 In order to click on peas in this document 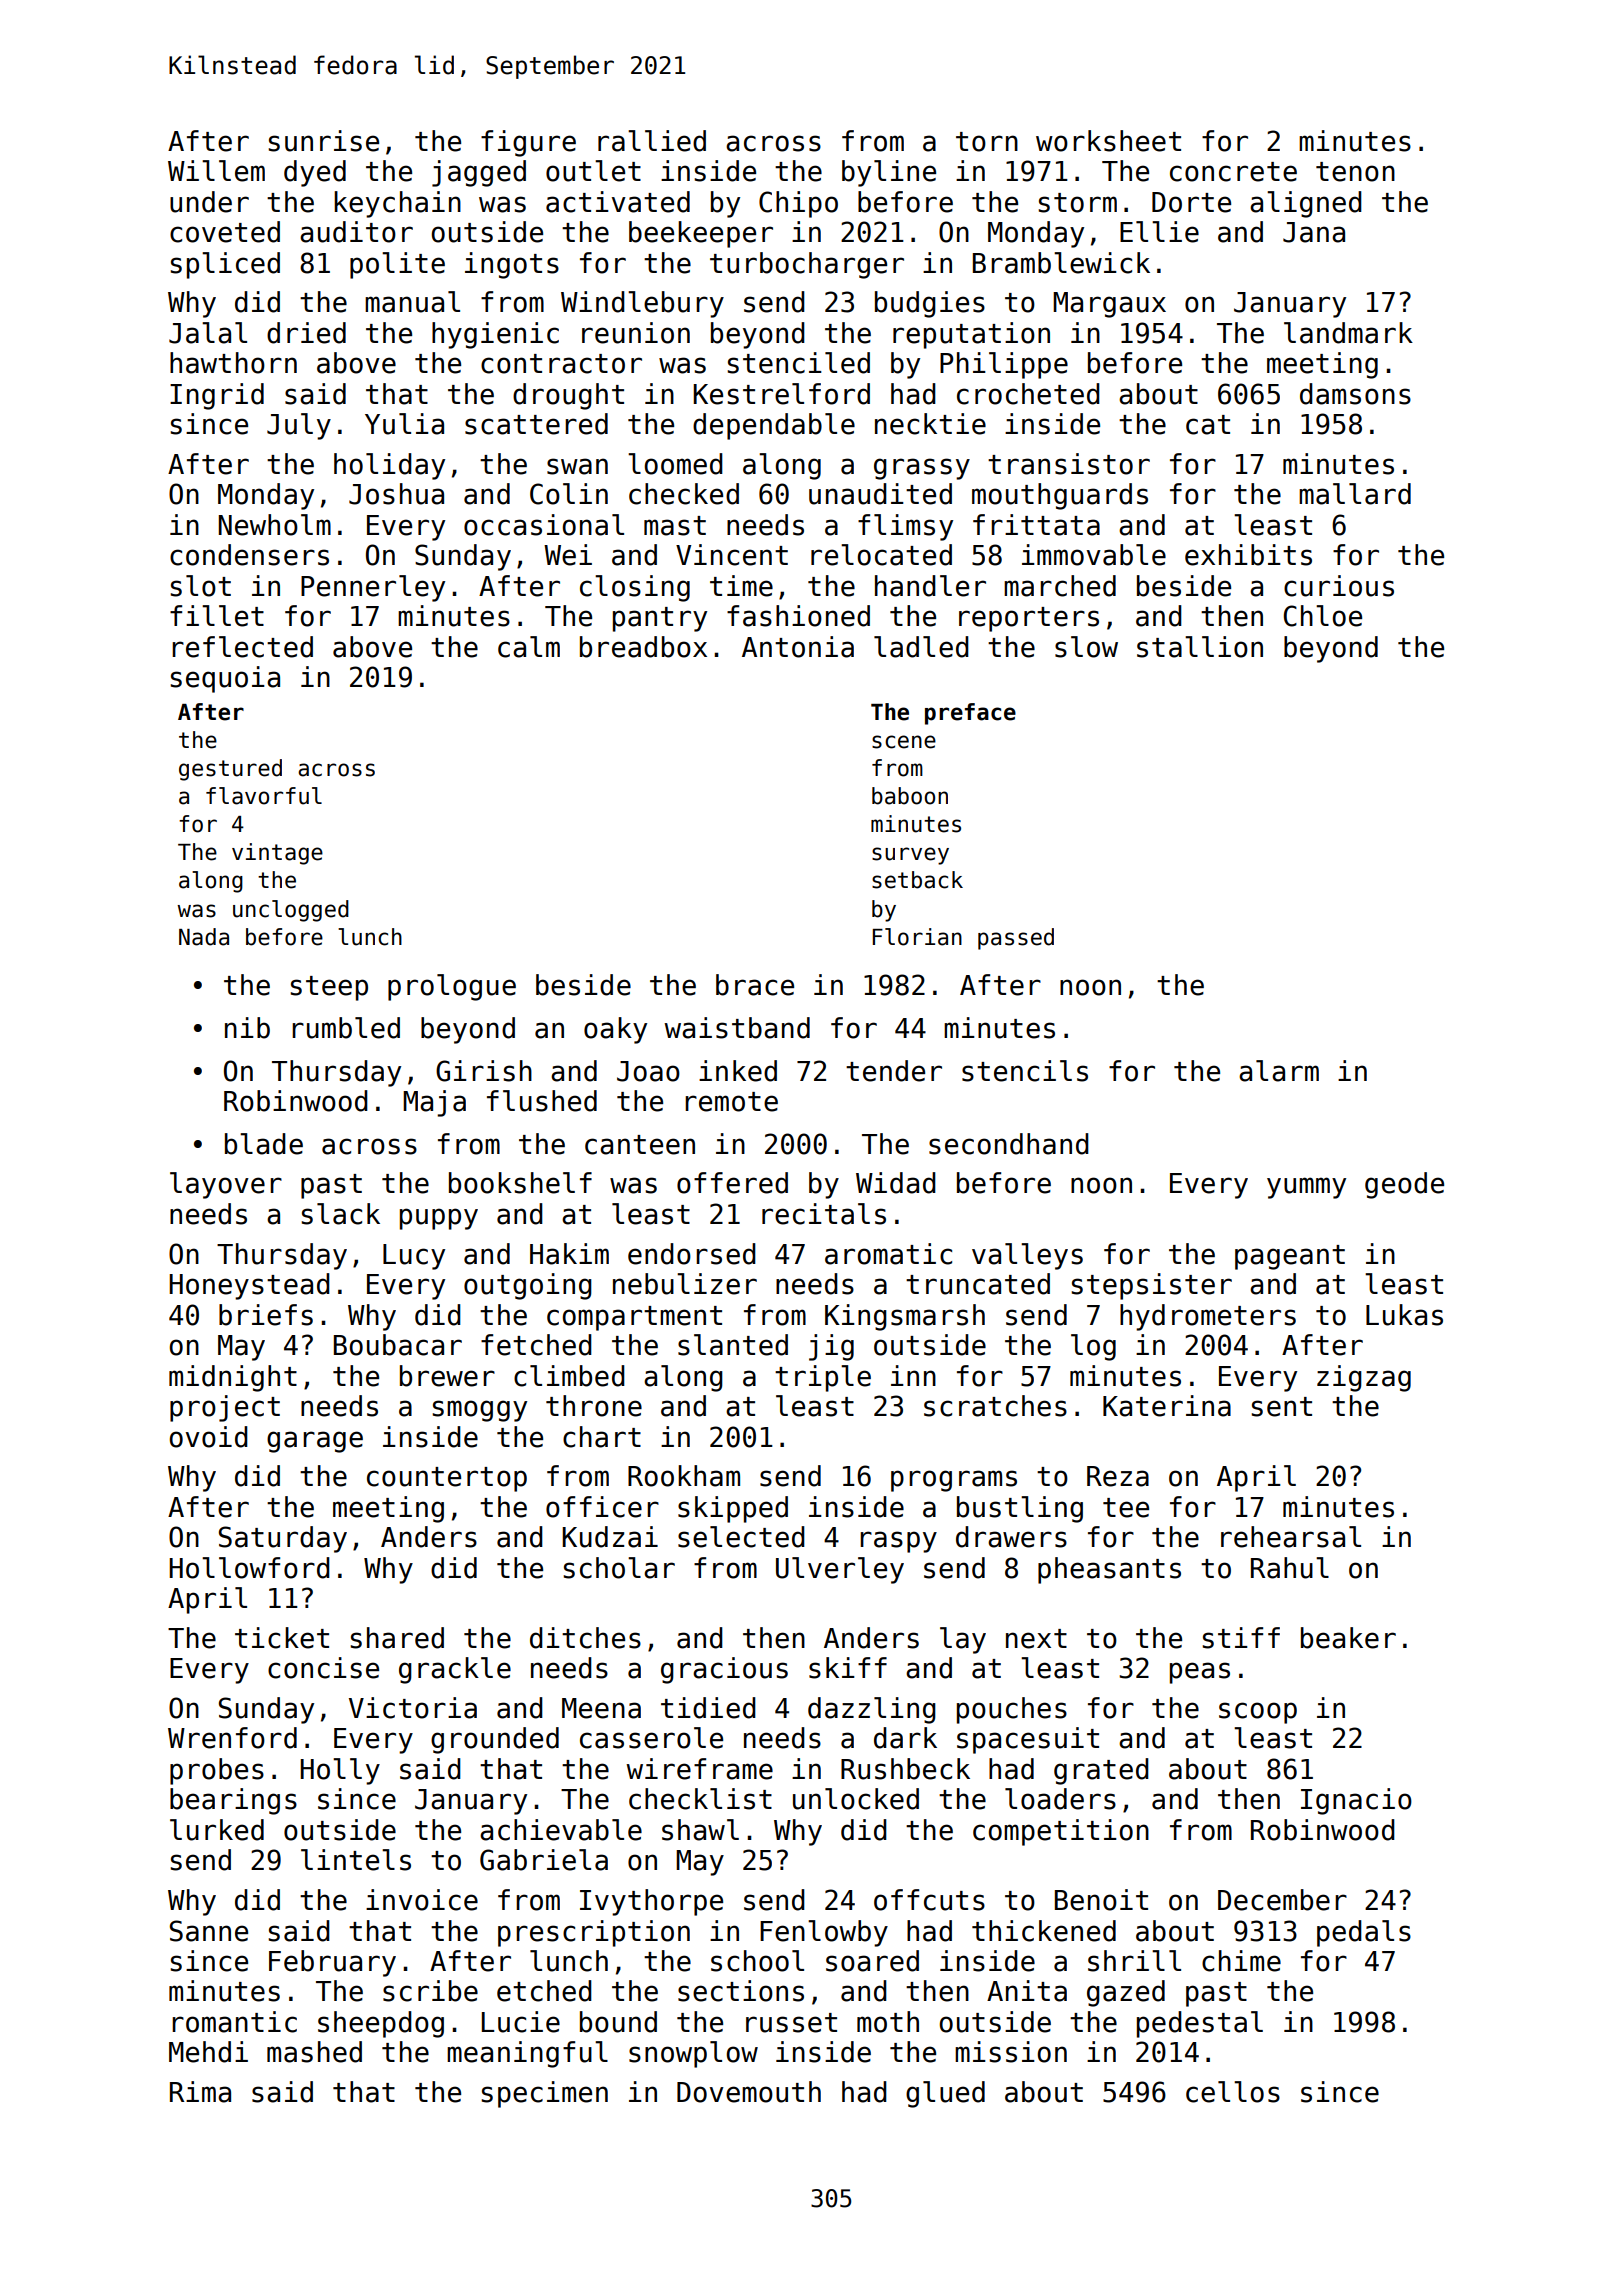, I will do `click(1200, 1673)`.
